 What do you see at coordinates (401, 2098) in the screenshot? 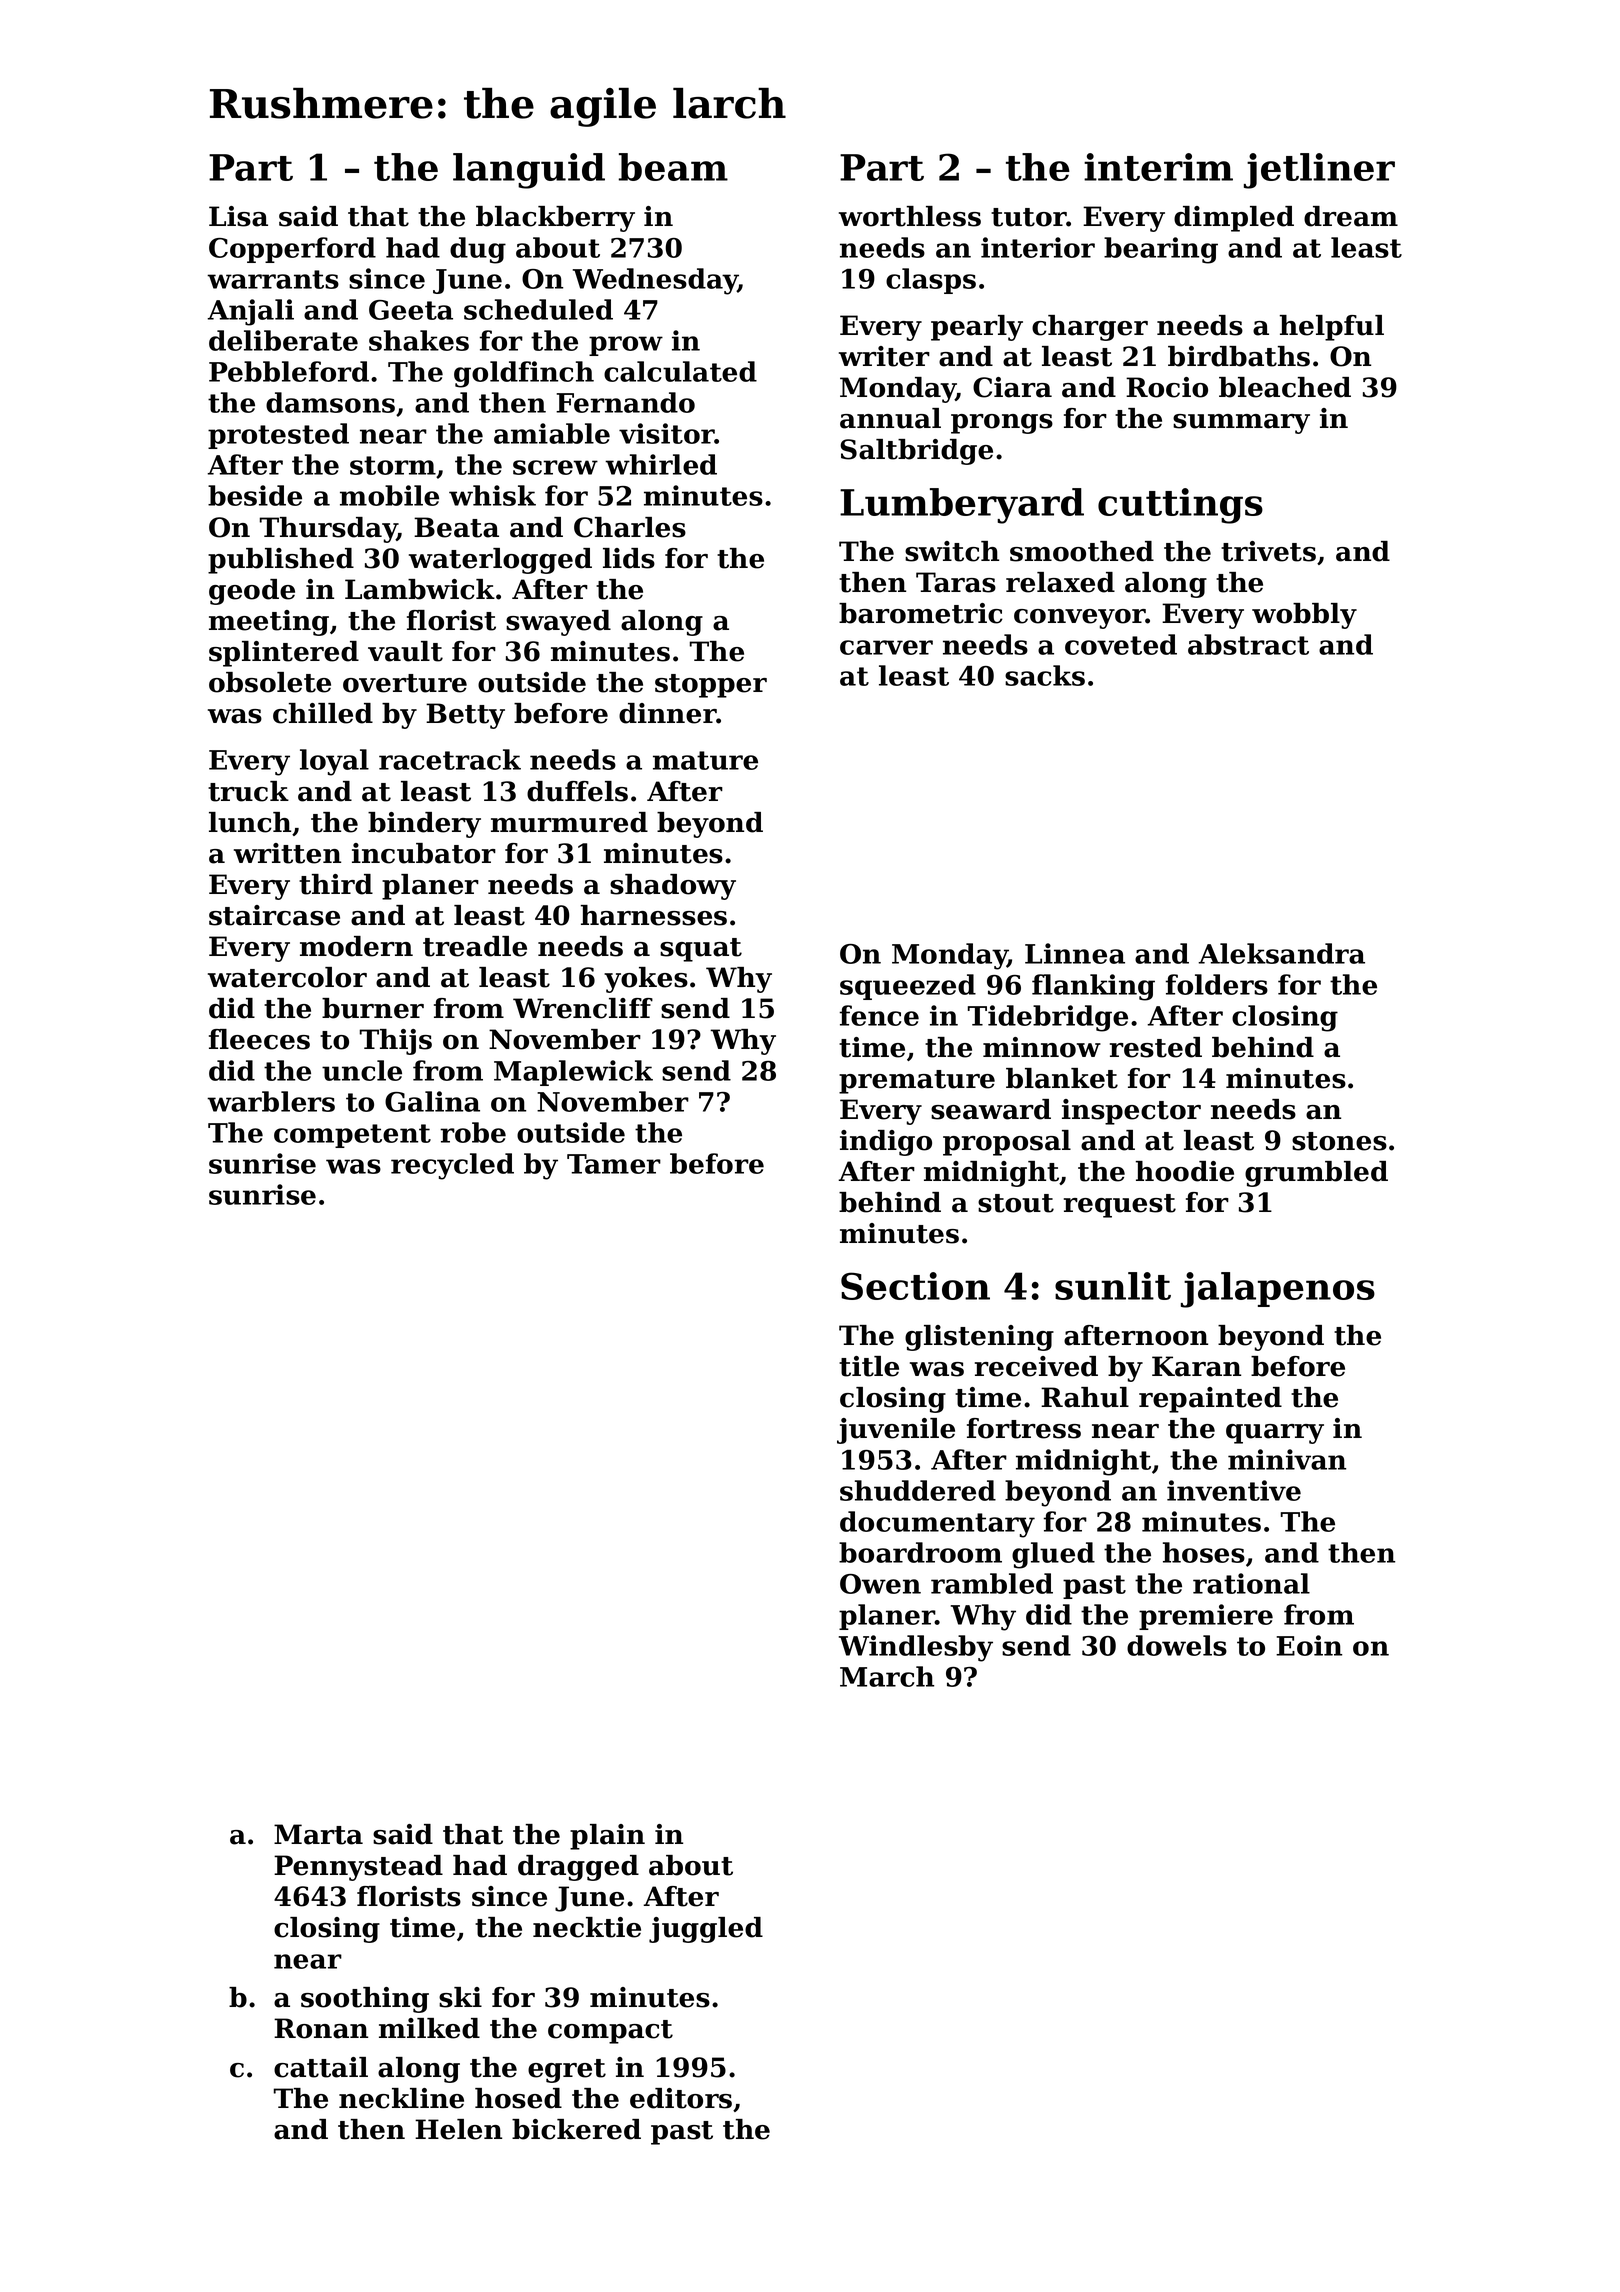
I see `neckline` at bounding box center [401, 2098].
